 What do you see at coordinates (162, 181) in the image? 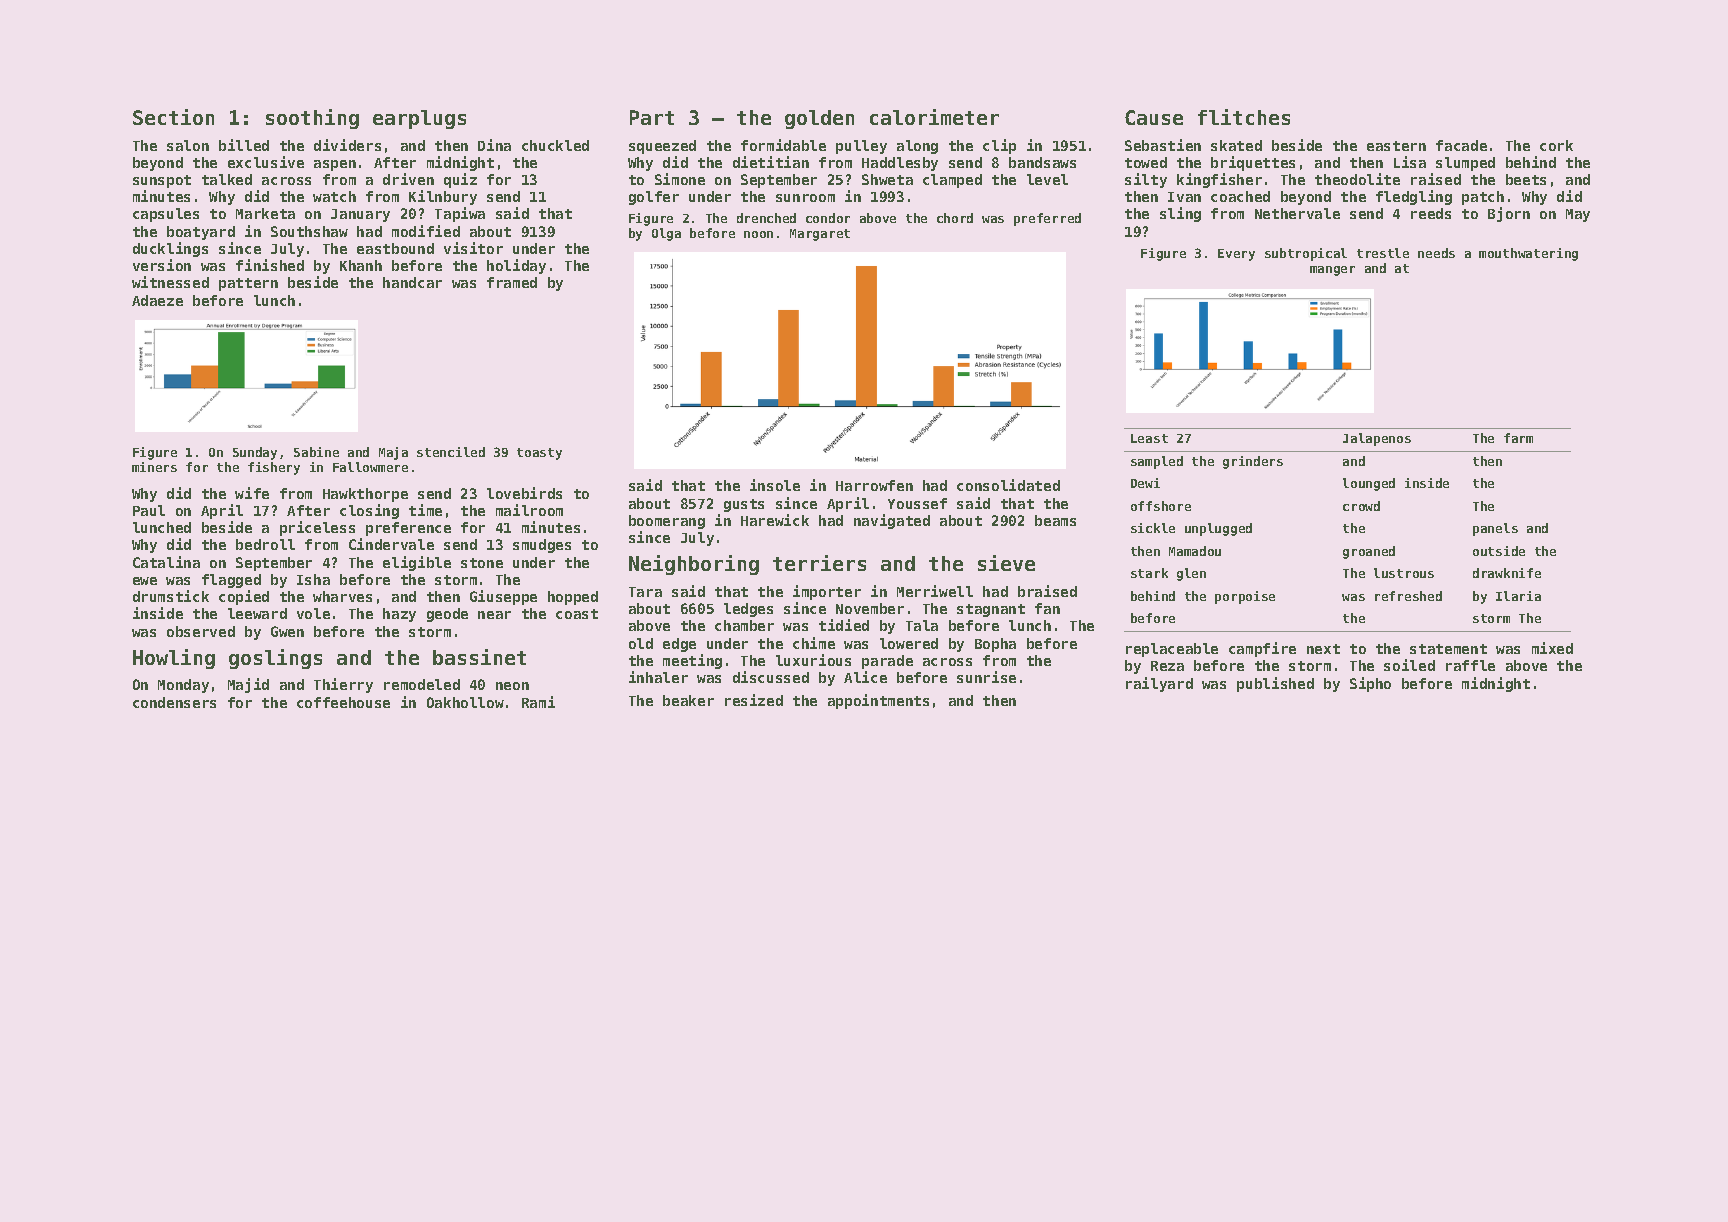
I see `sunspot` at bounding box center [162, 181].
